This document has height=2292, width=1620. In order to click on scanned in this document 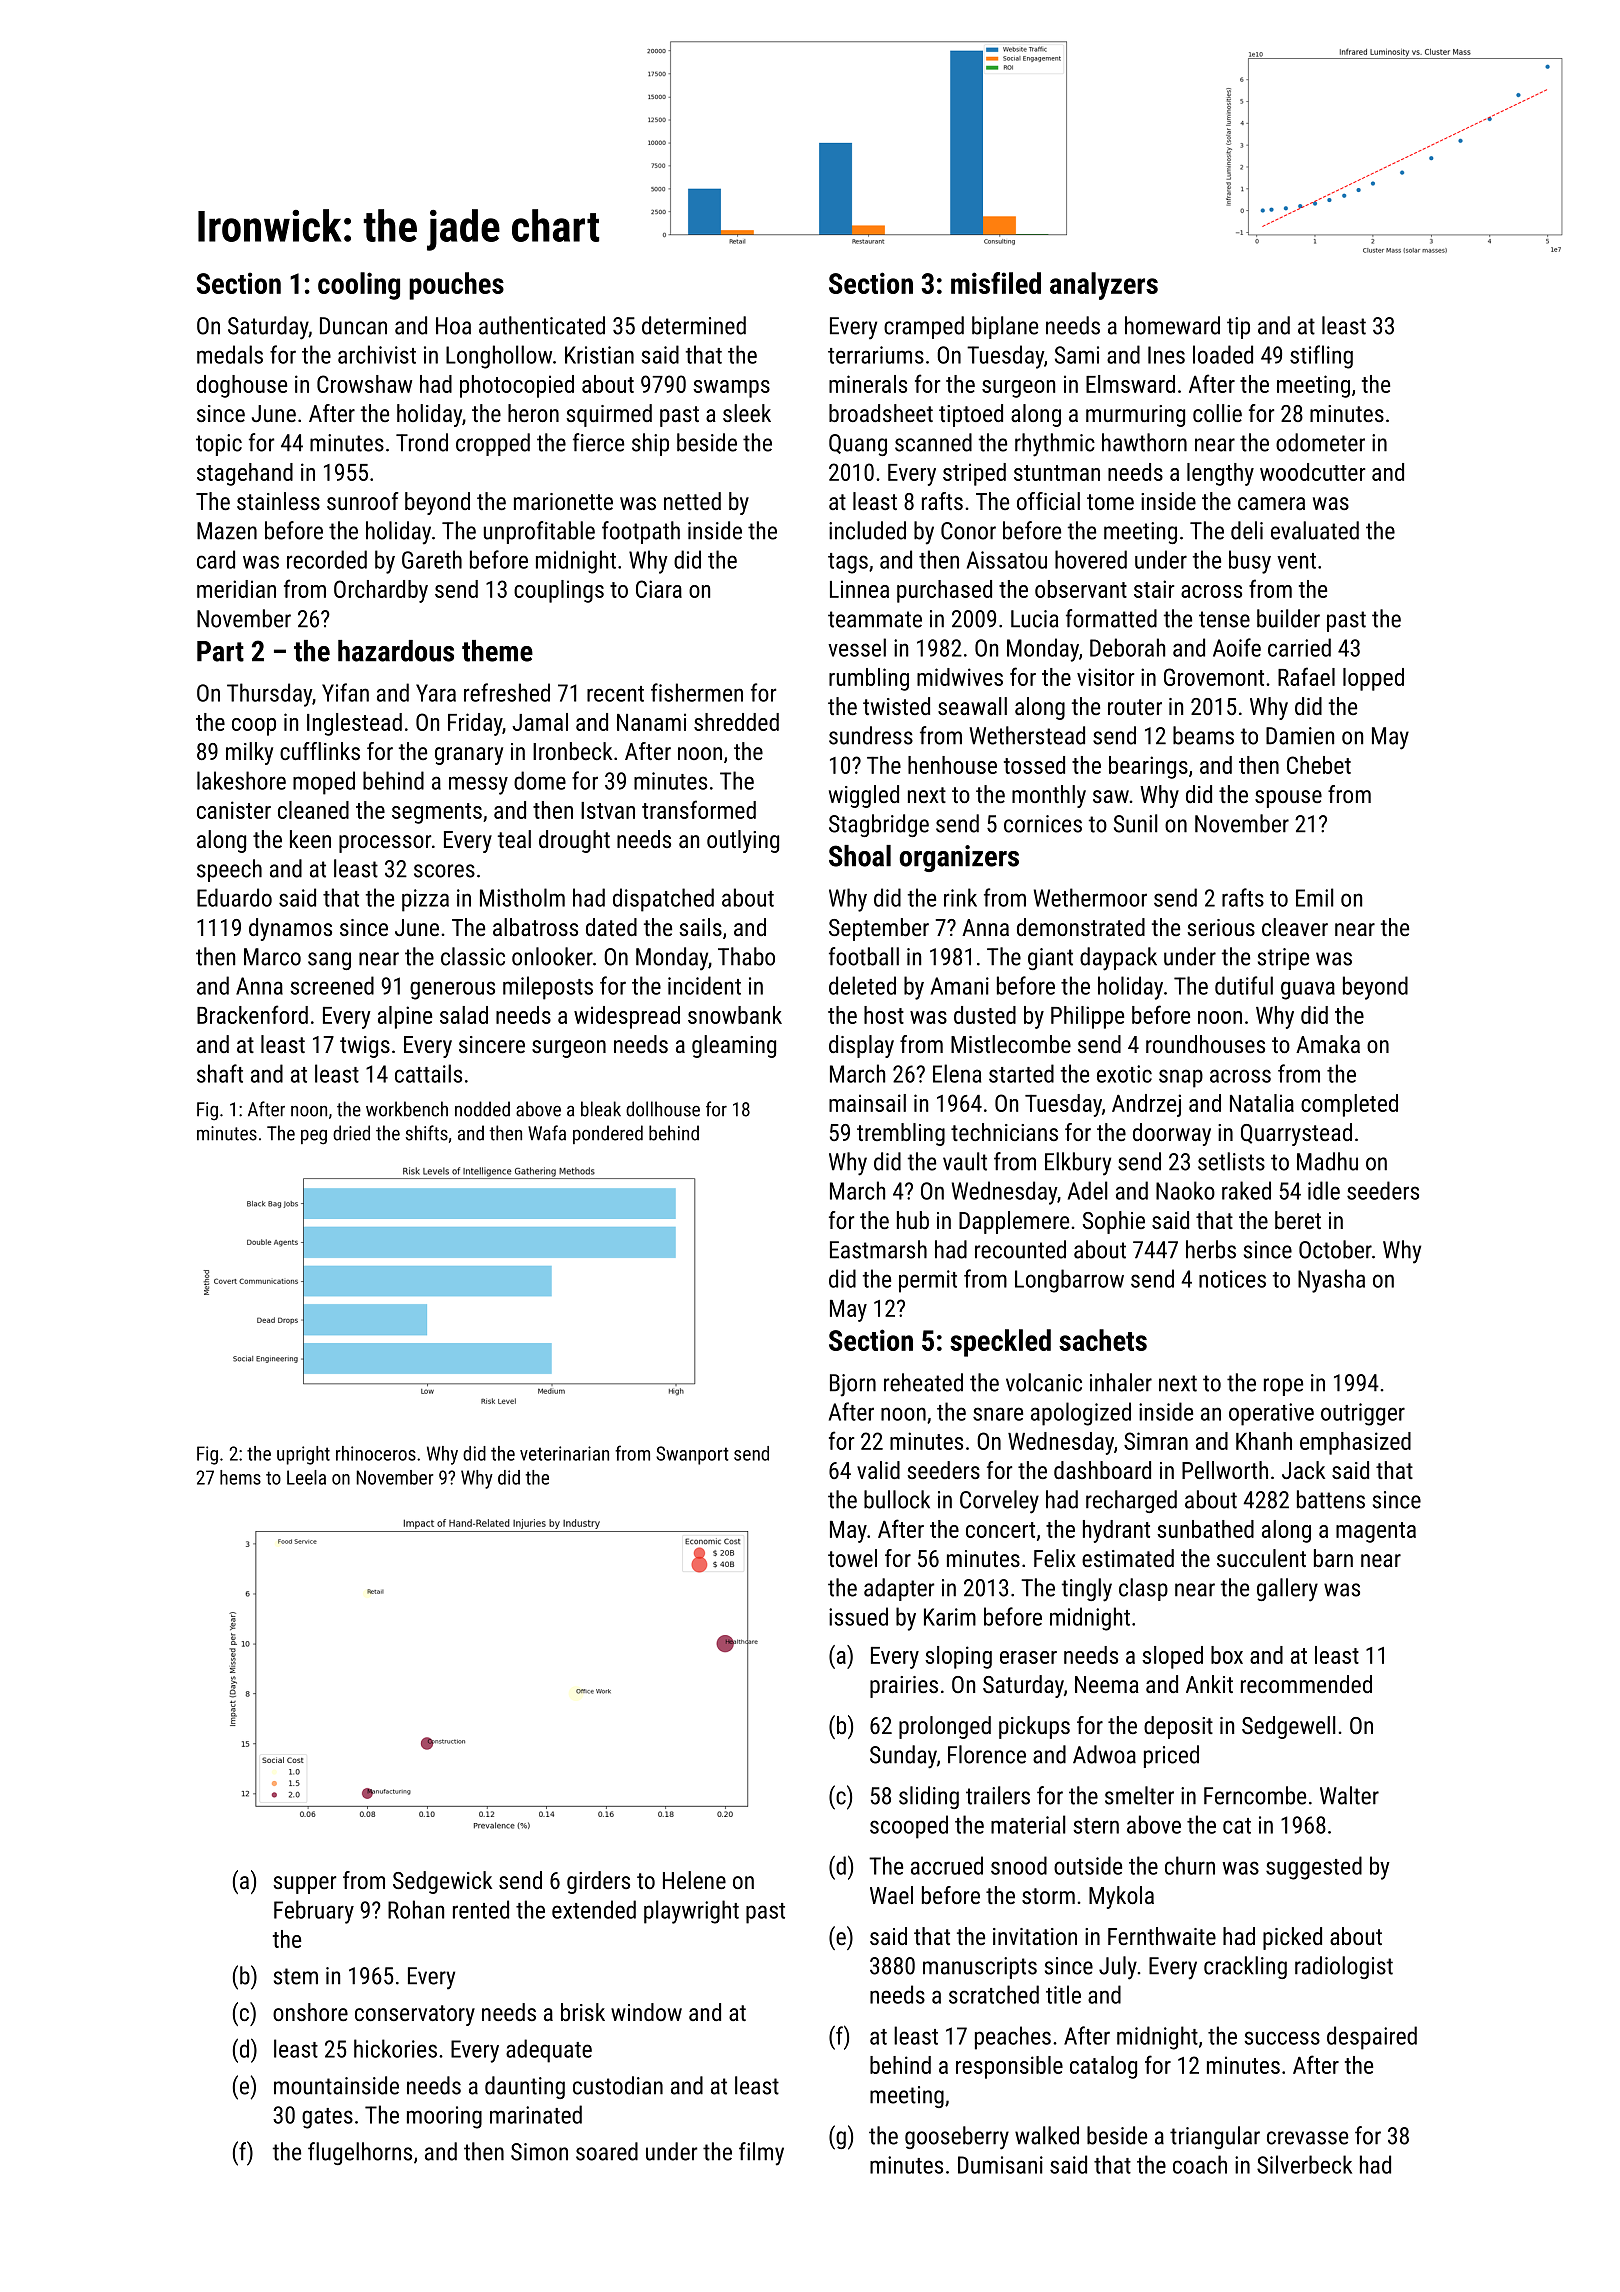, I will do `click(933, 442)`.
